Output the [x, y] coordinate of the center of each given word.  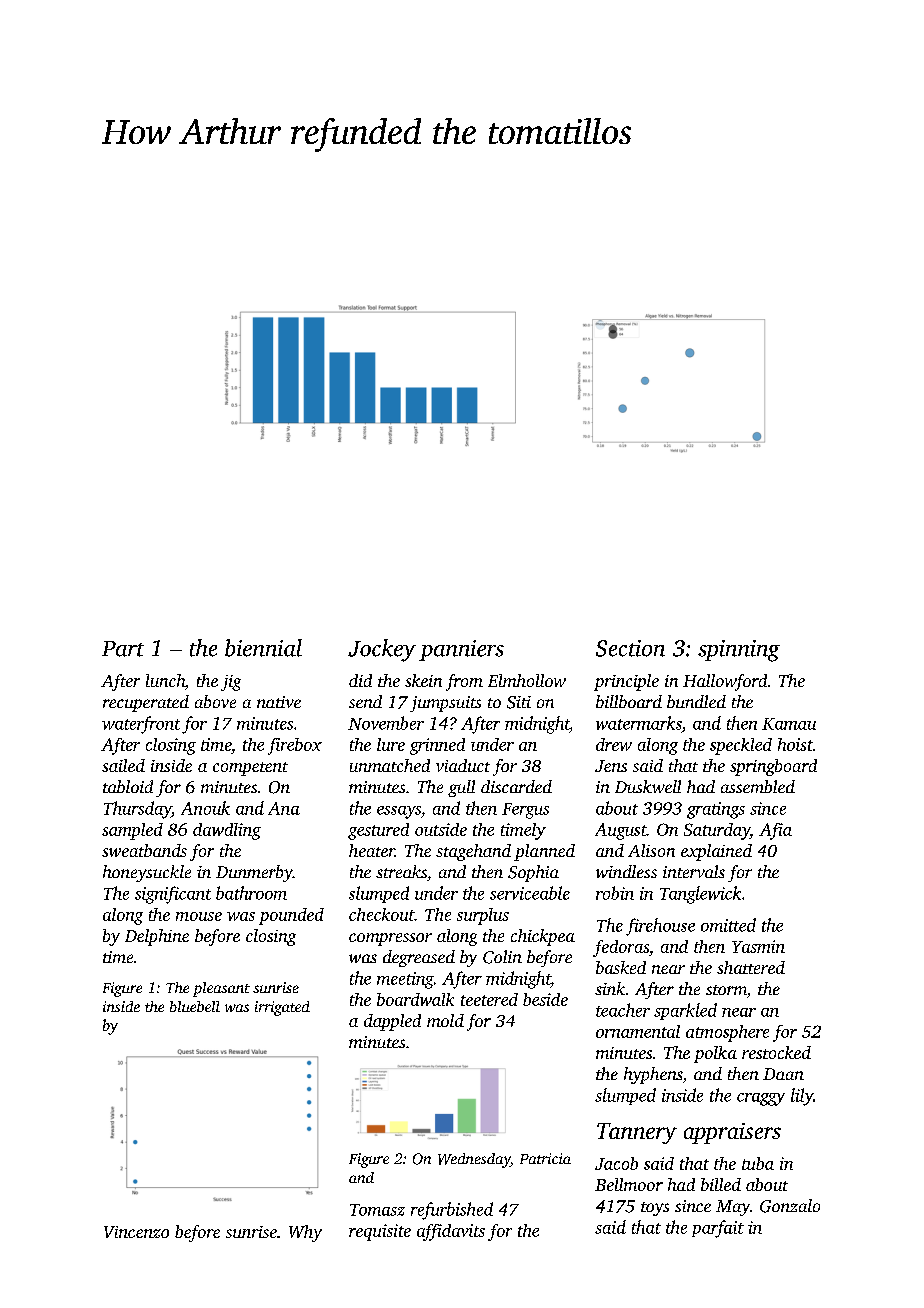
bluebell [195, 1006]
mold [445, 1020]
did [360, 680]
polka [715, 1054]
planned [544, 852]
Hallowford [725, 682]
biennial [263, 648]
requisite [380, 1232]
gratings [716, 810]
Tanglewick [700, 895]
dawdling [227, 831]
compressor [390, 939]
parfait [718, 1229]
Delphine [157, 937]
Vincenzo [136, 1232]
